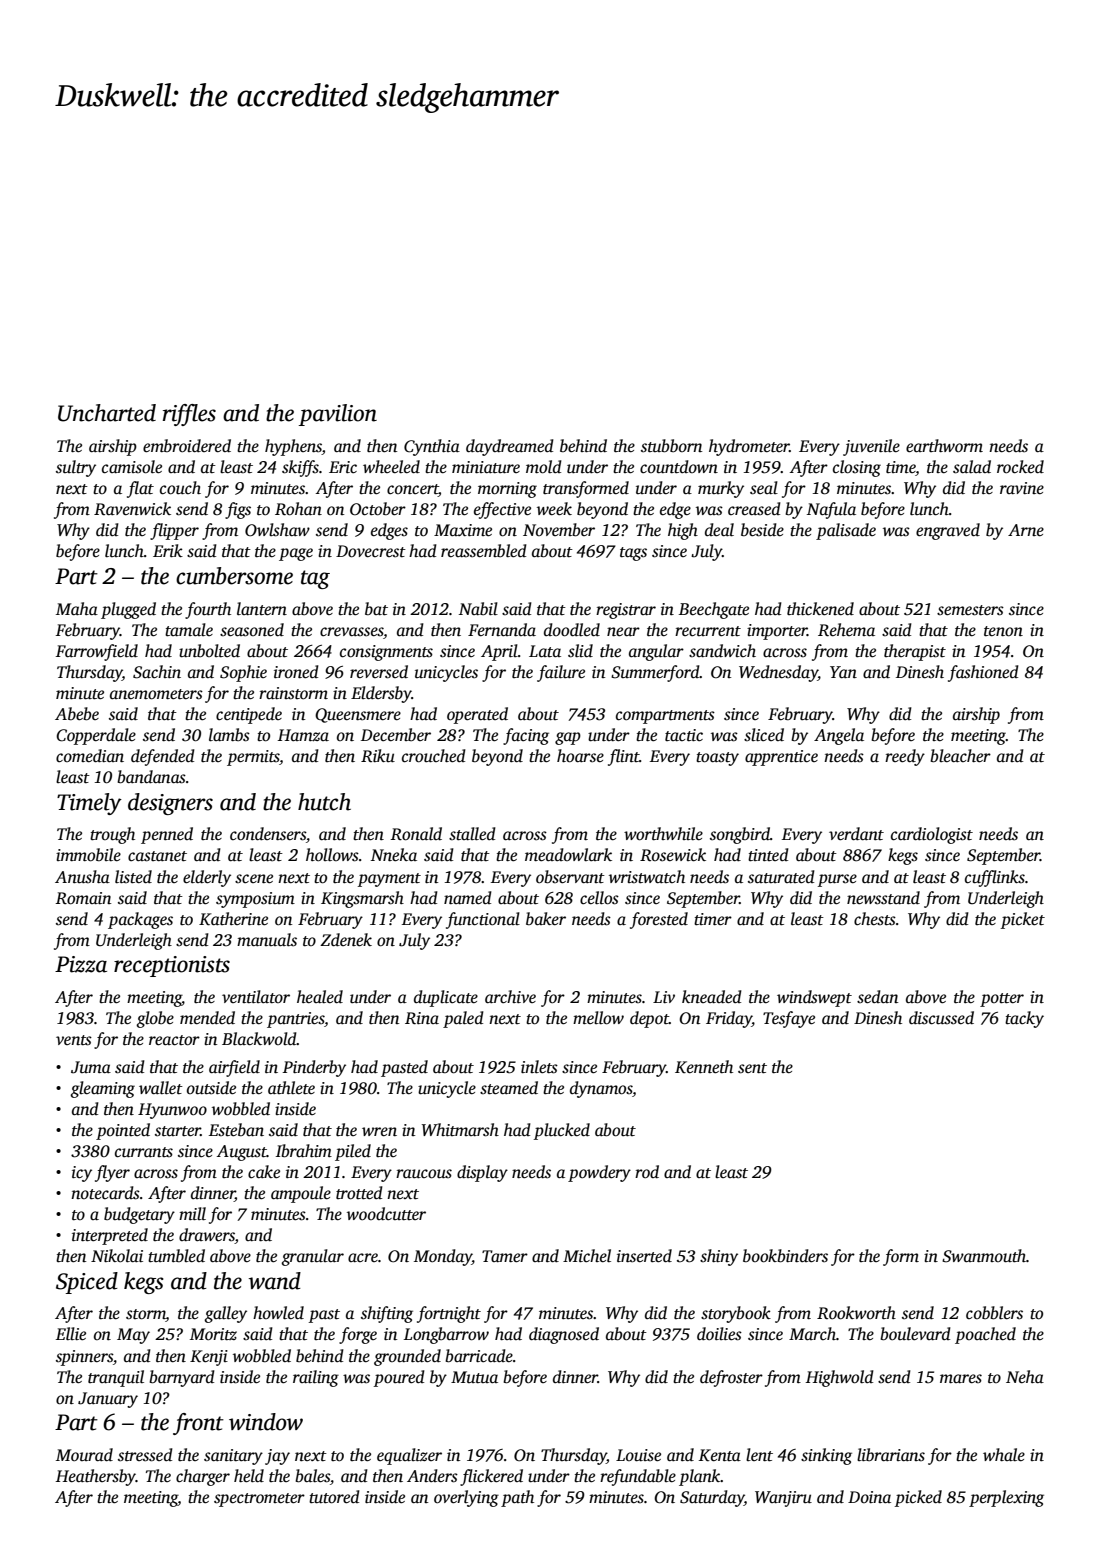 This image has height=1556, width=1100. I want to click on named, so click(468, 898).
